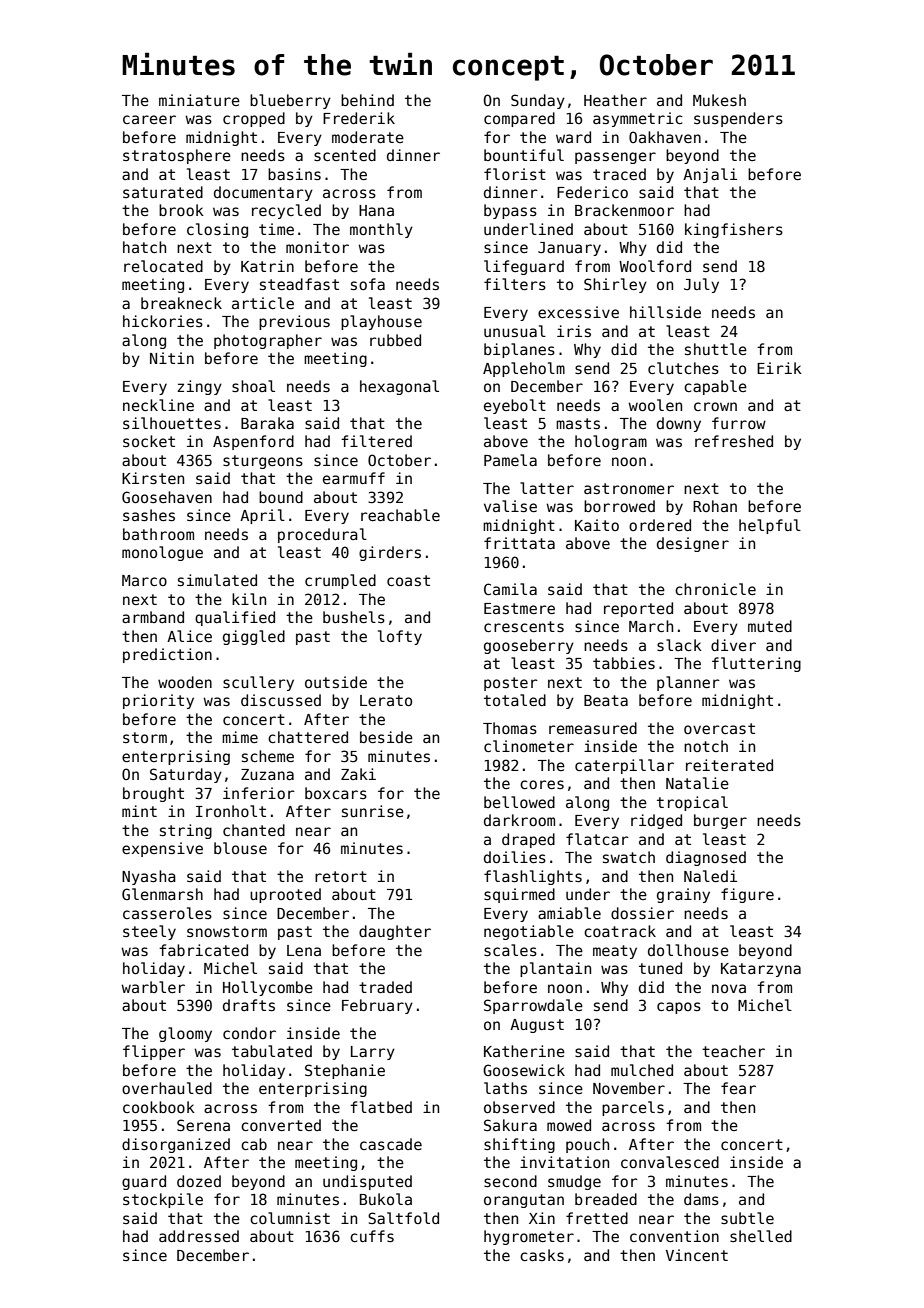 The width and height of the screenshot is (924, 1308). I want to click on casseroles, so click(167, 913).
